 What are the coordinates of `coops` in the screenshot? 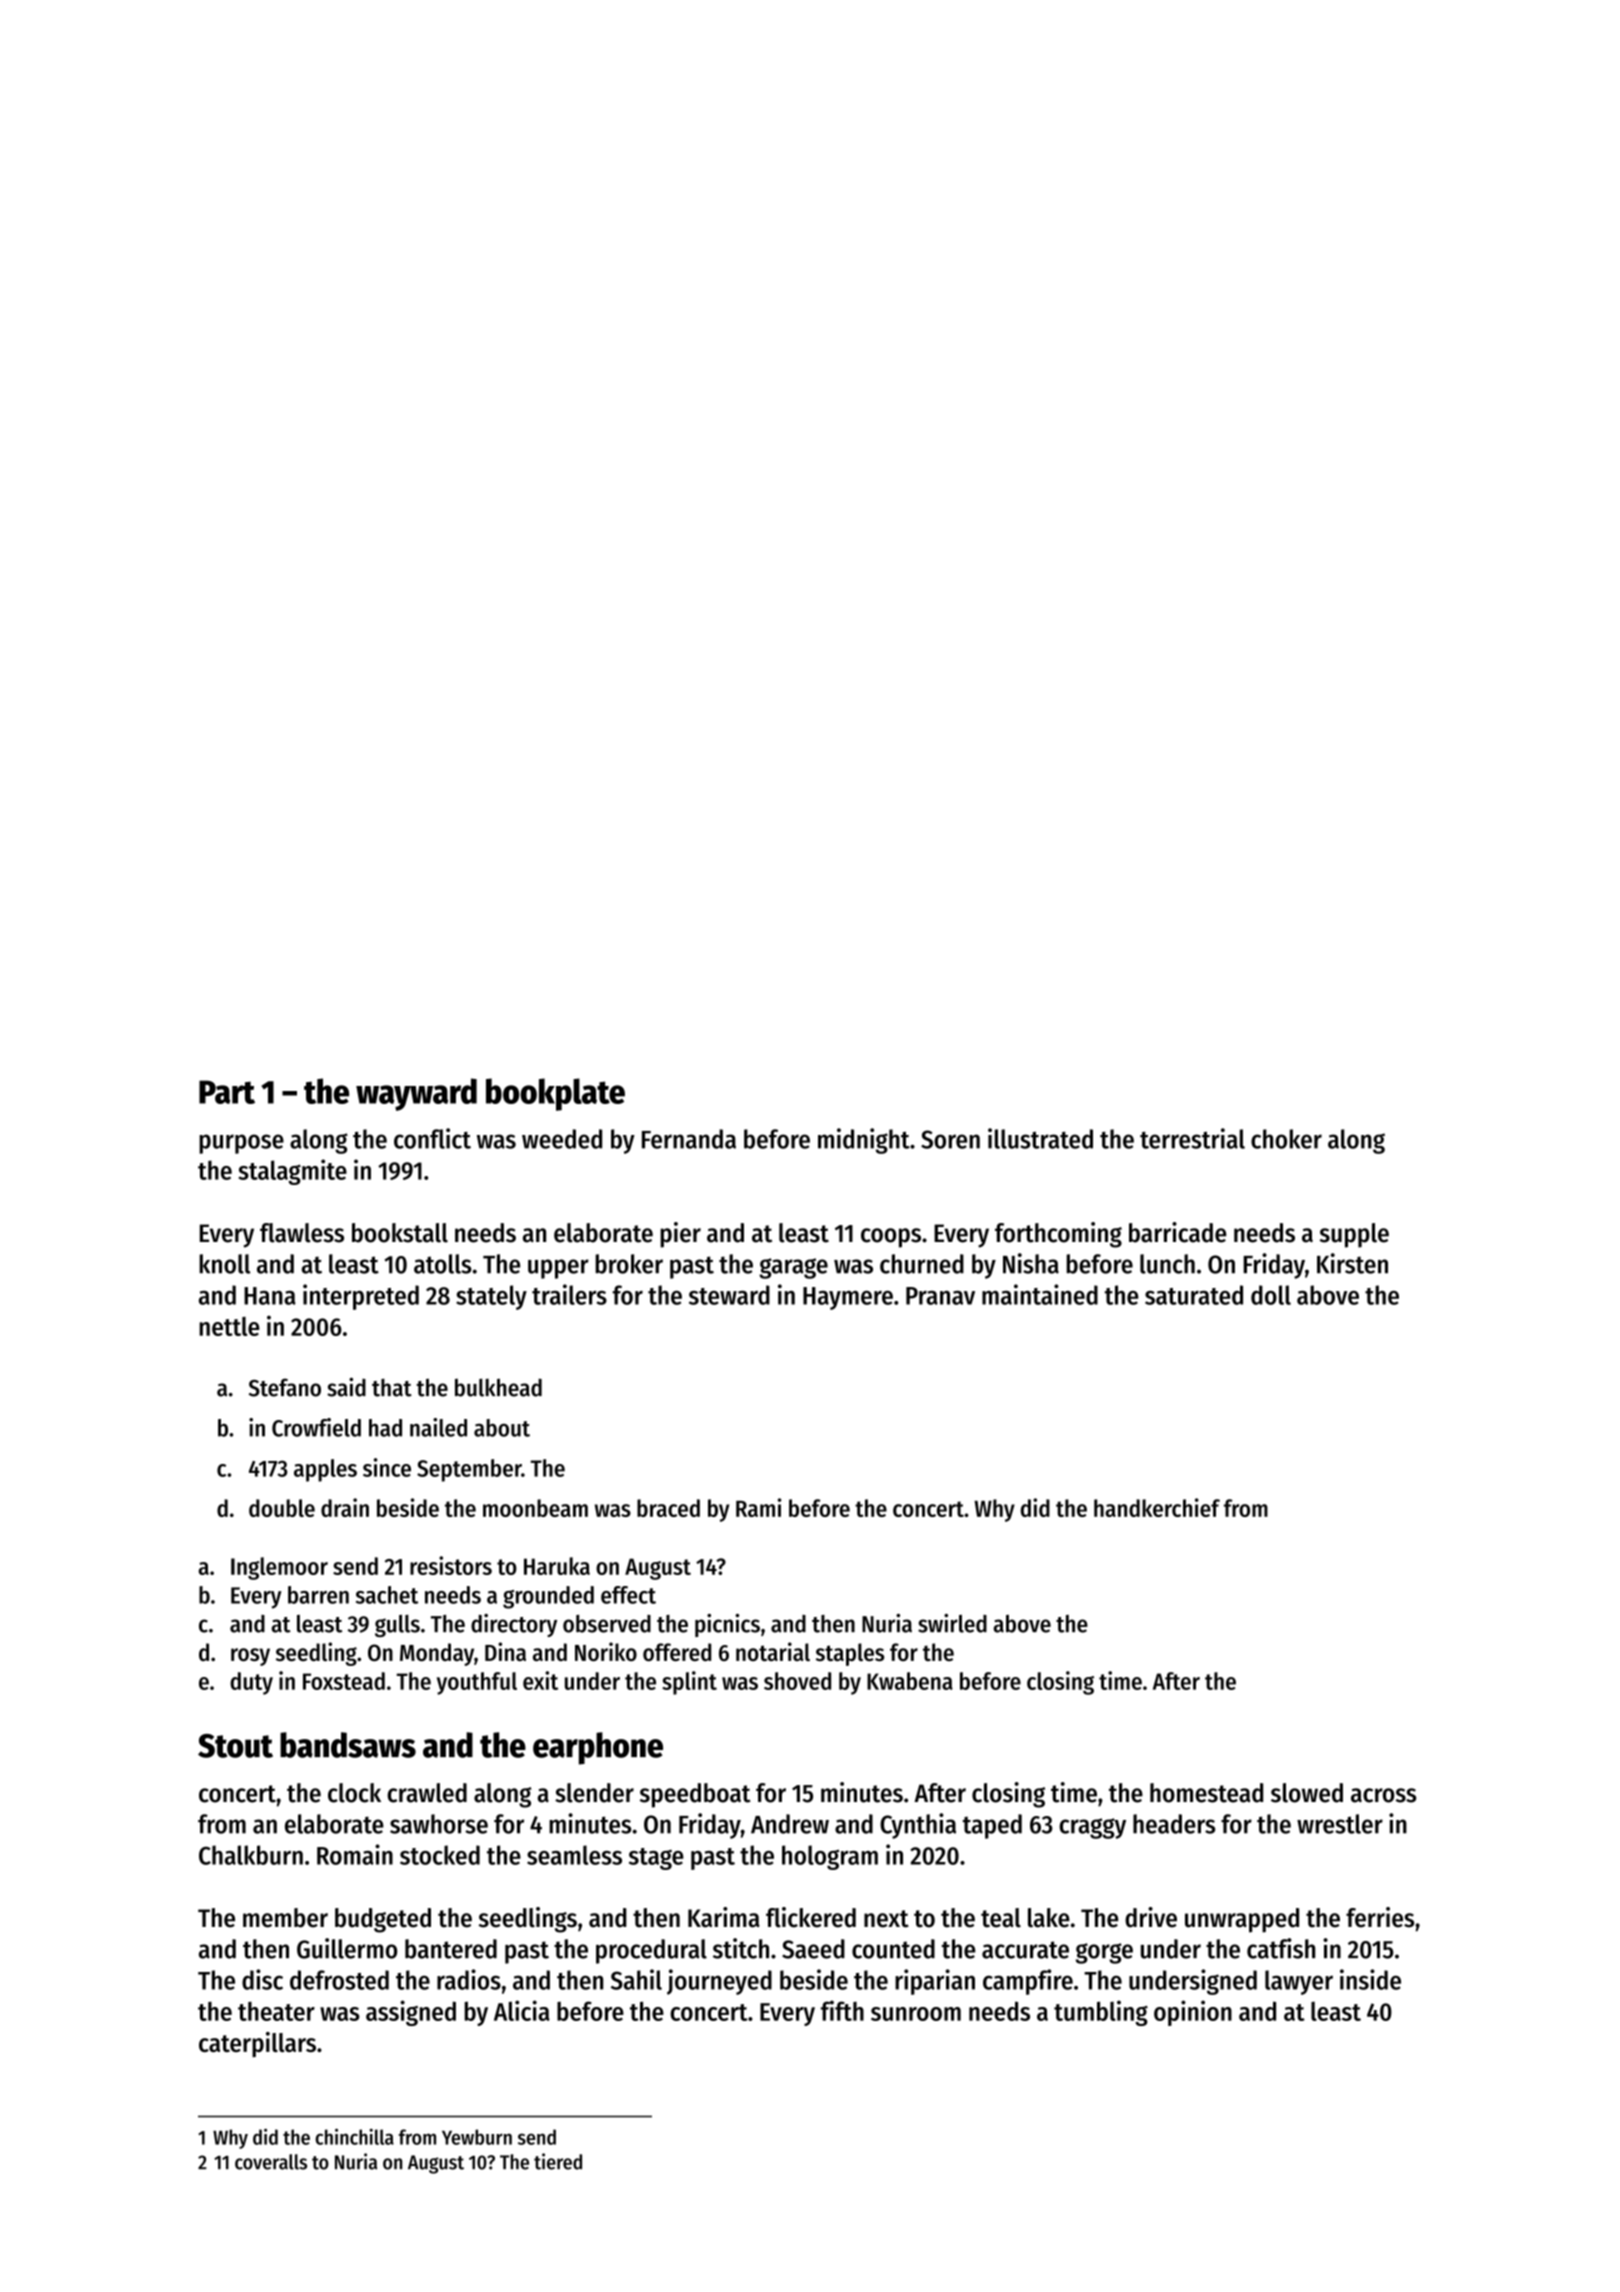 It's located at (891, 1238).
